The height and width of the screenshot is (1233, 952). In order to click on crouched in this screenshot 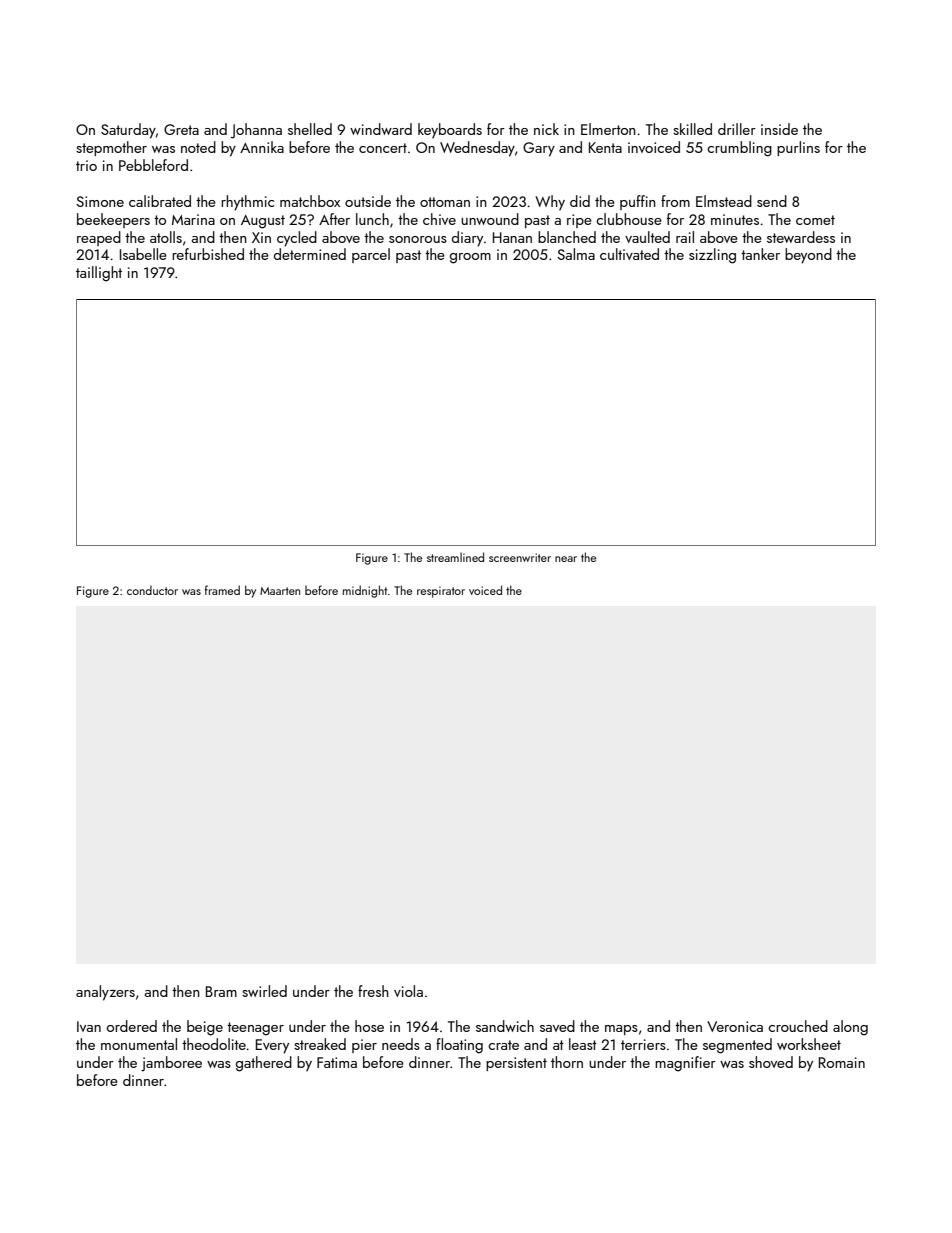, I will do `click(798, 1026)`.
